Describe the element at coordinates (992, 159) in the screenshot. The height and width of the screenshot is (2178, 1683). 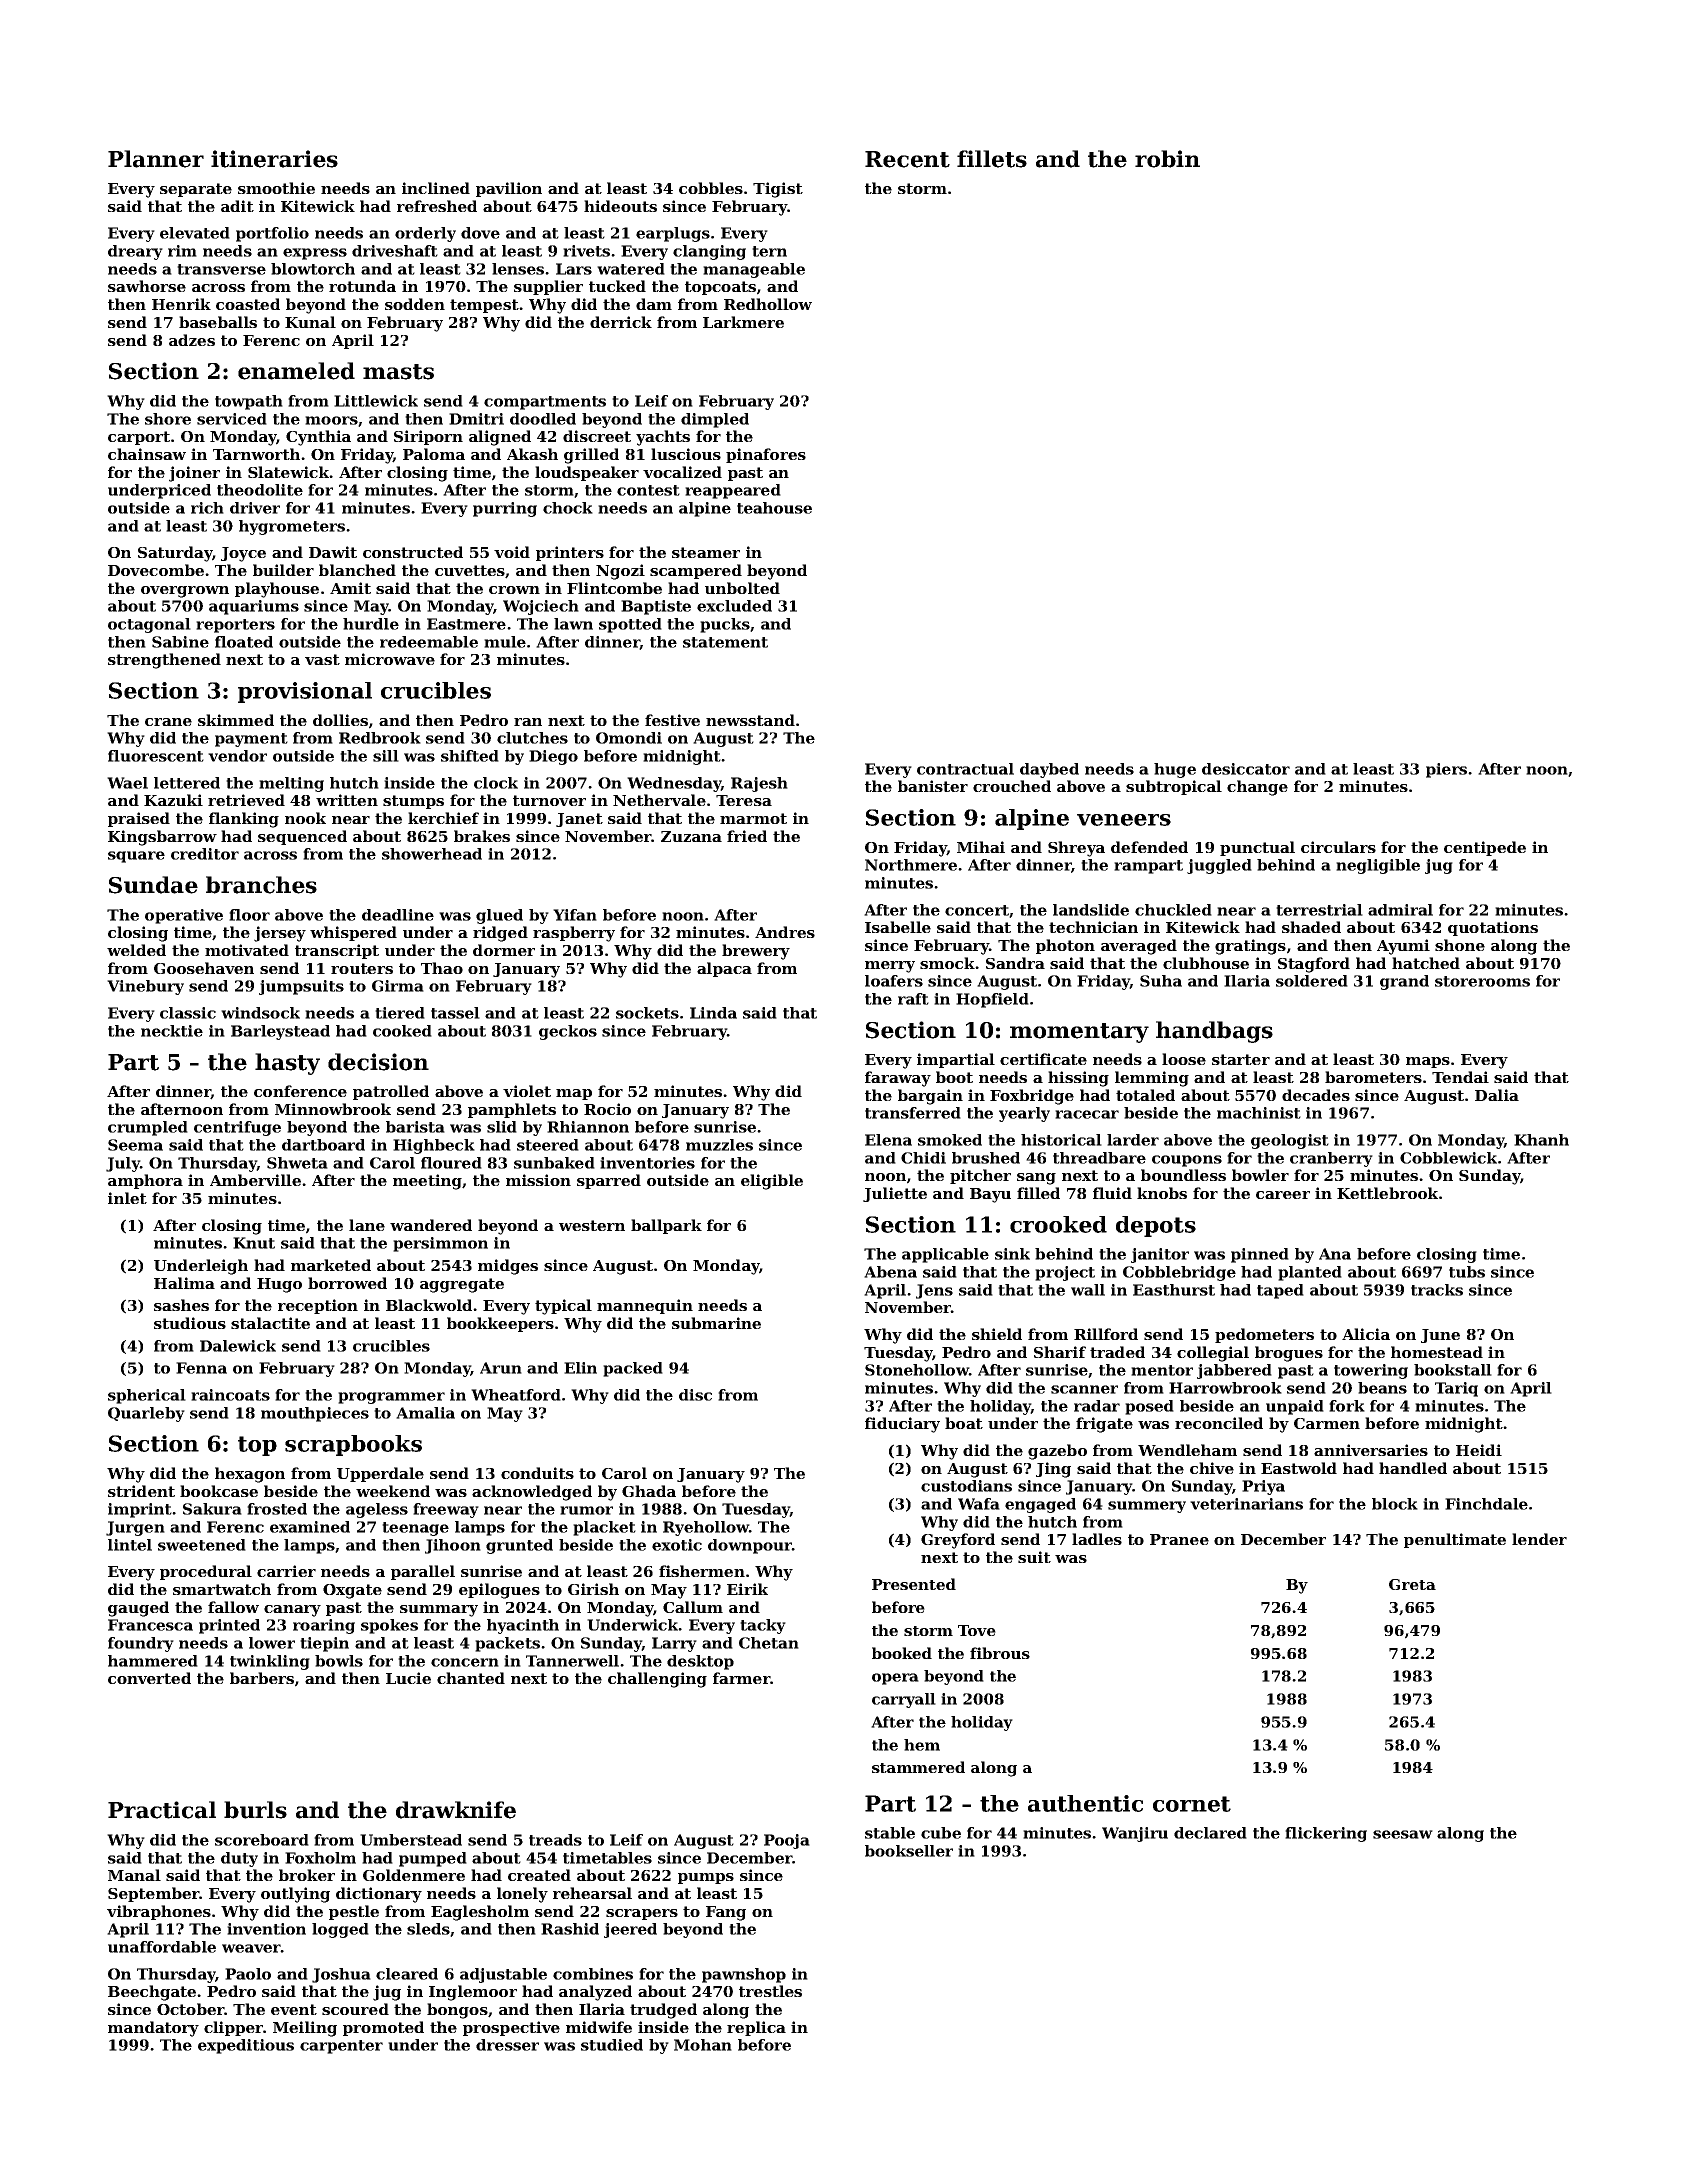
I see `fillets` at that location.
